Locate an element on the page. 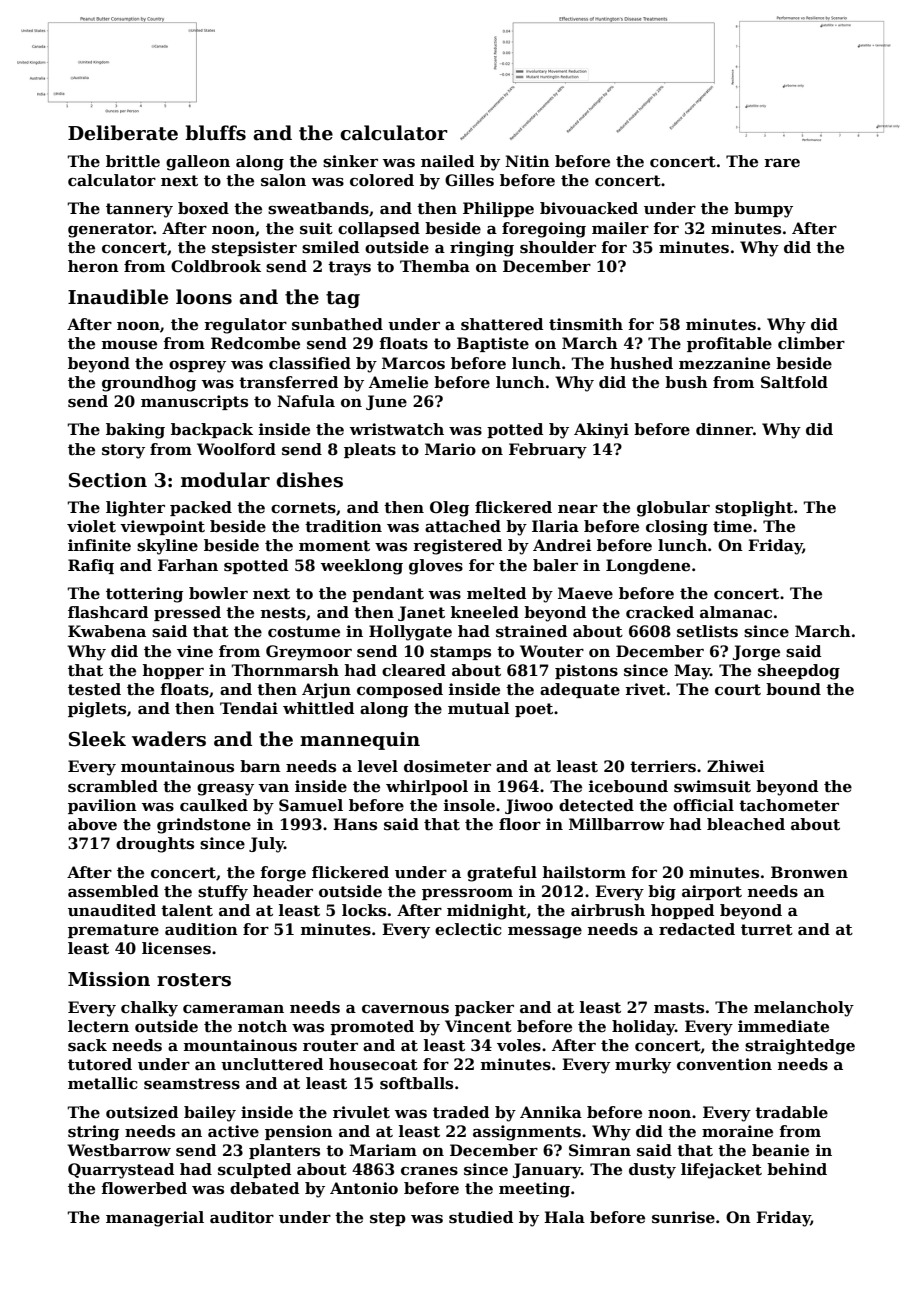 This image has height=1308, width=924. flashcard is located at coordinates (108, 612).
